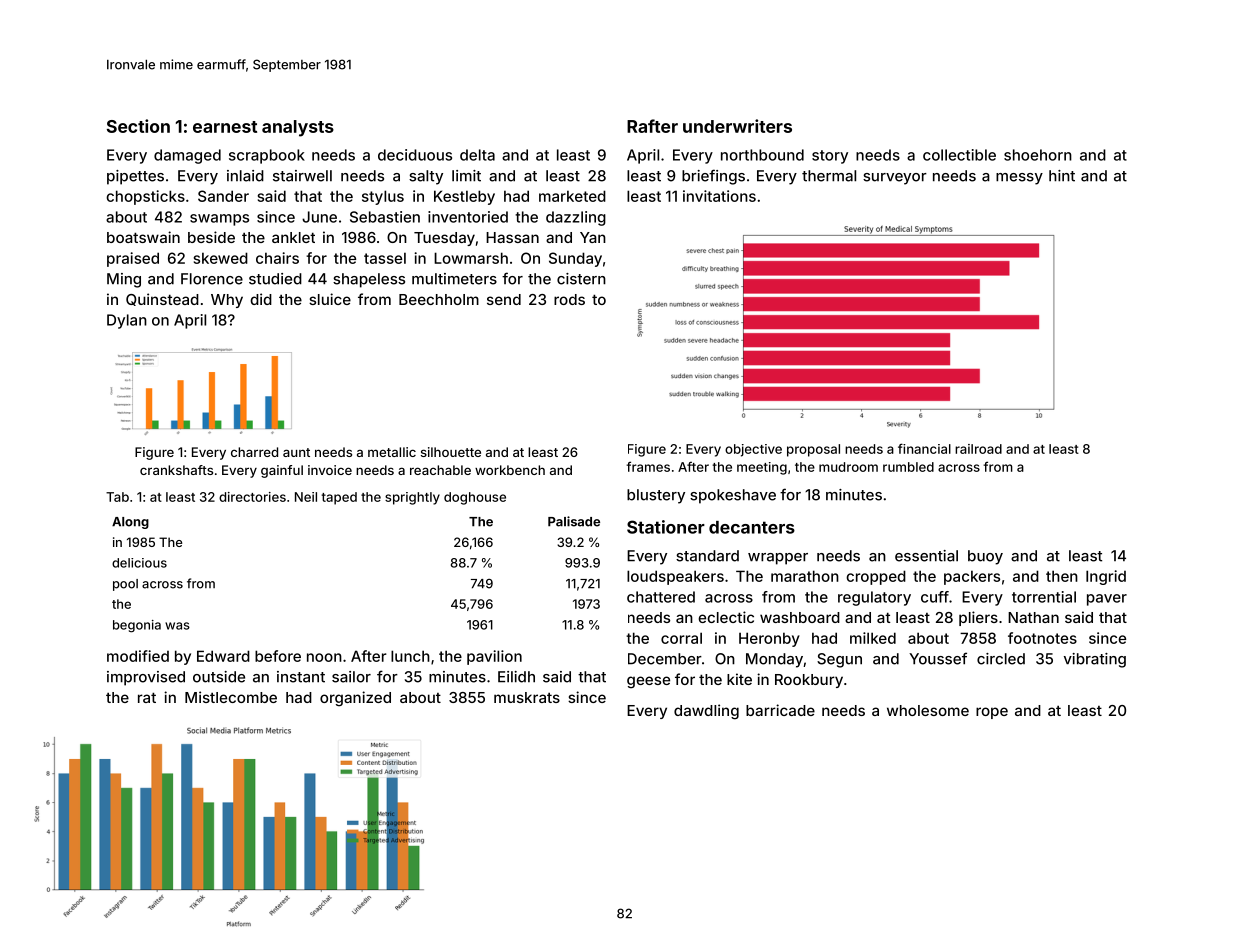 The image size is (1233, 952). I want to click on workbench, so click(510, 470).
